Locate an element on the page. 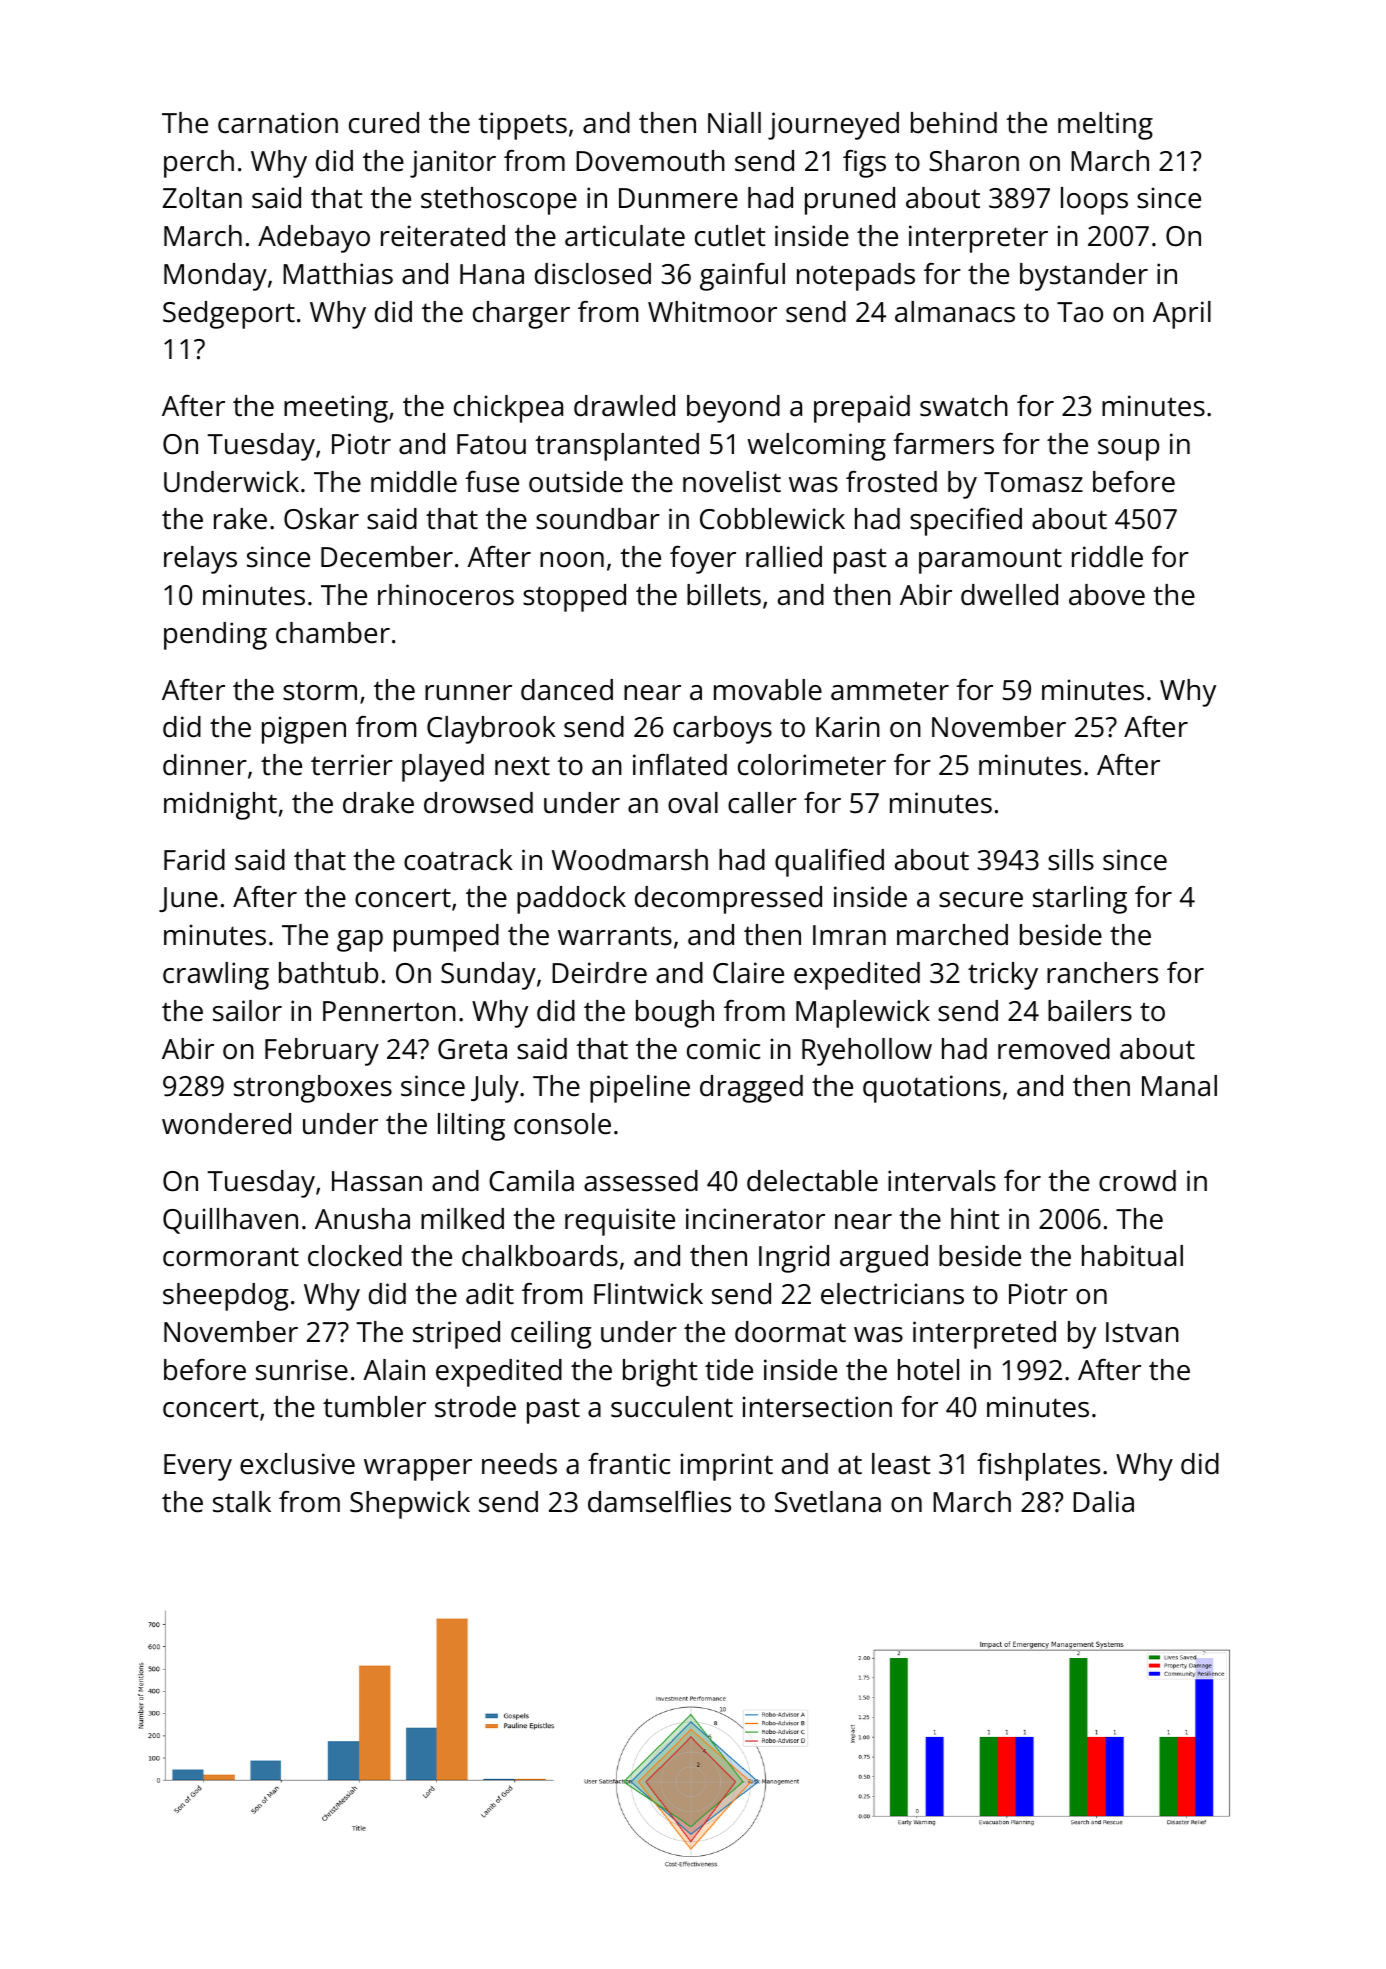 This document has width=1386, height=1969. inflated is located at coordinates (680, 765).
